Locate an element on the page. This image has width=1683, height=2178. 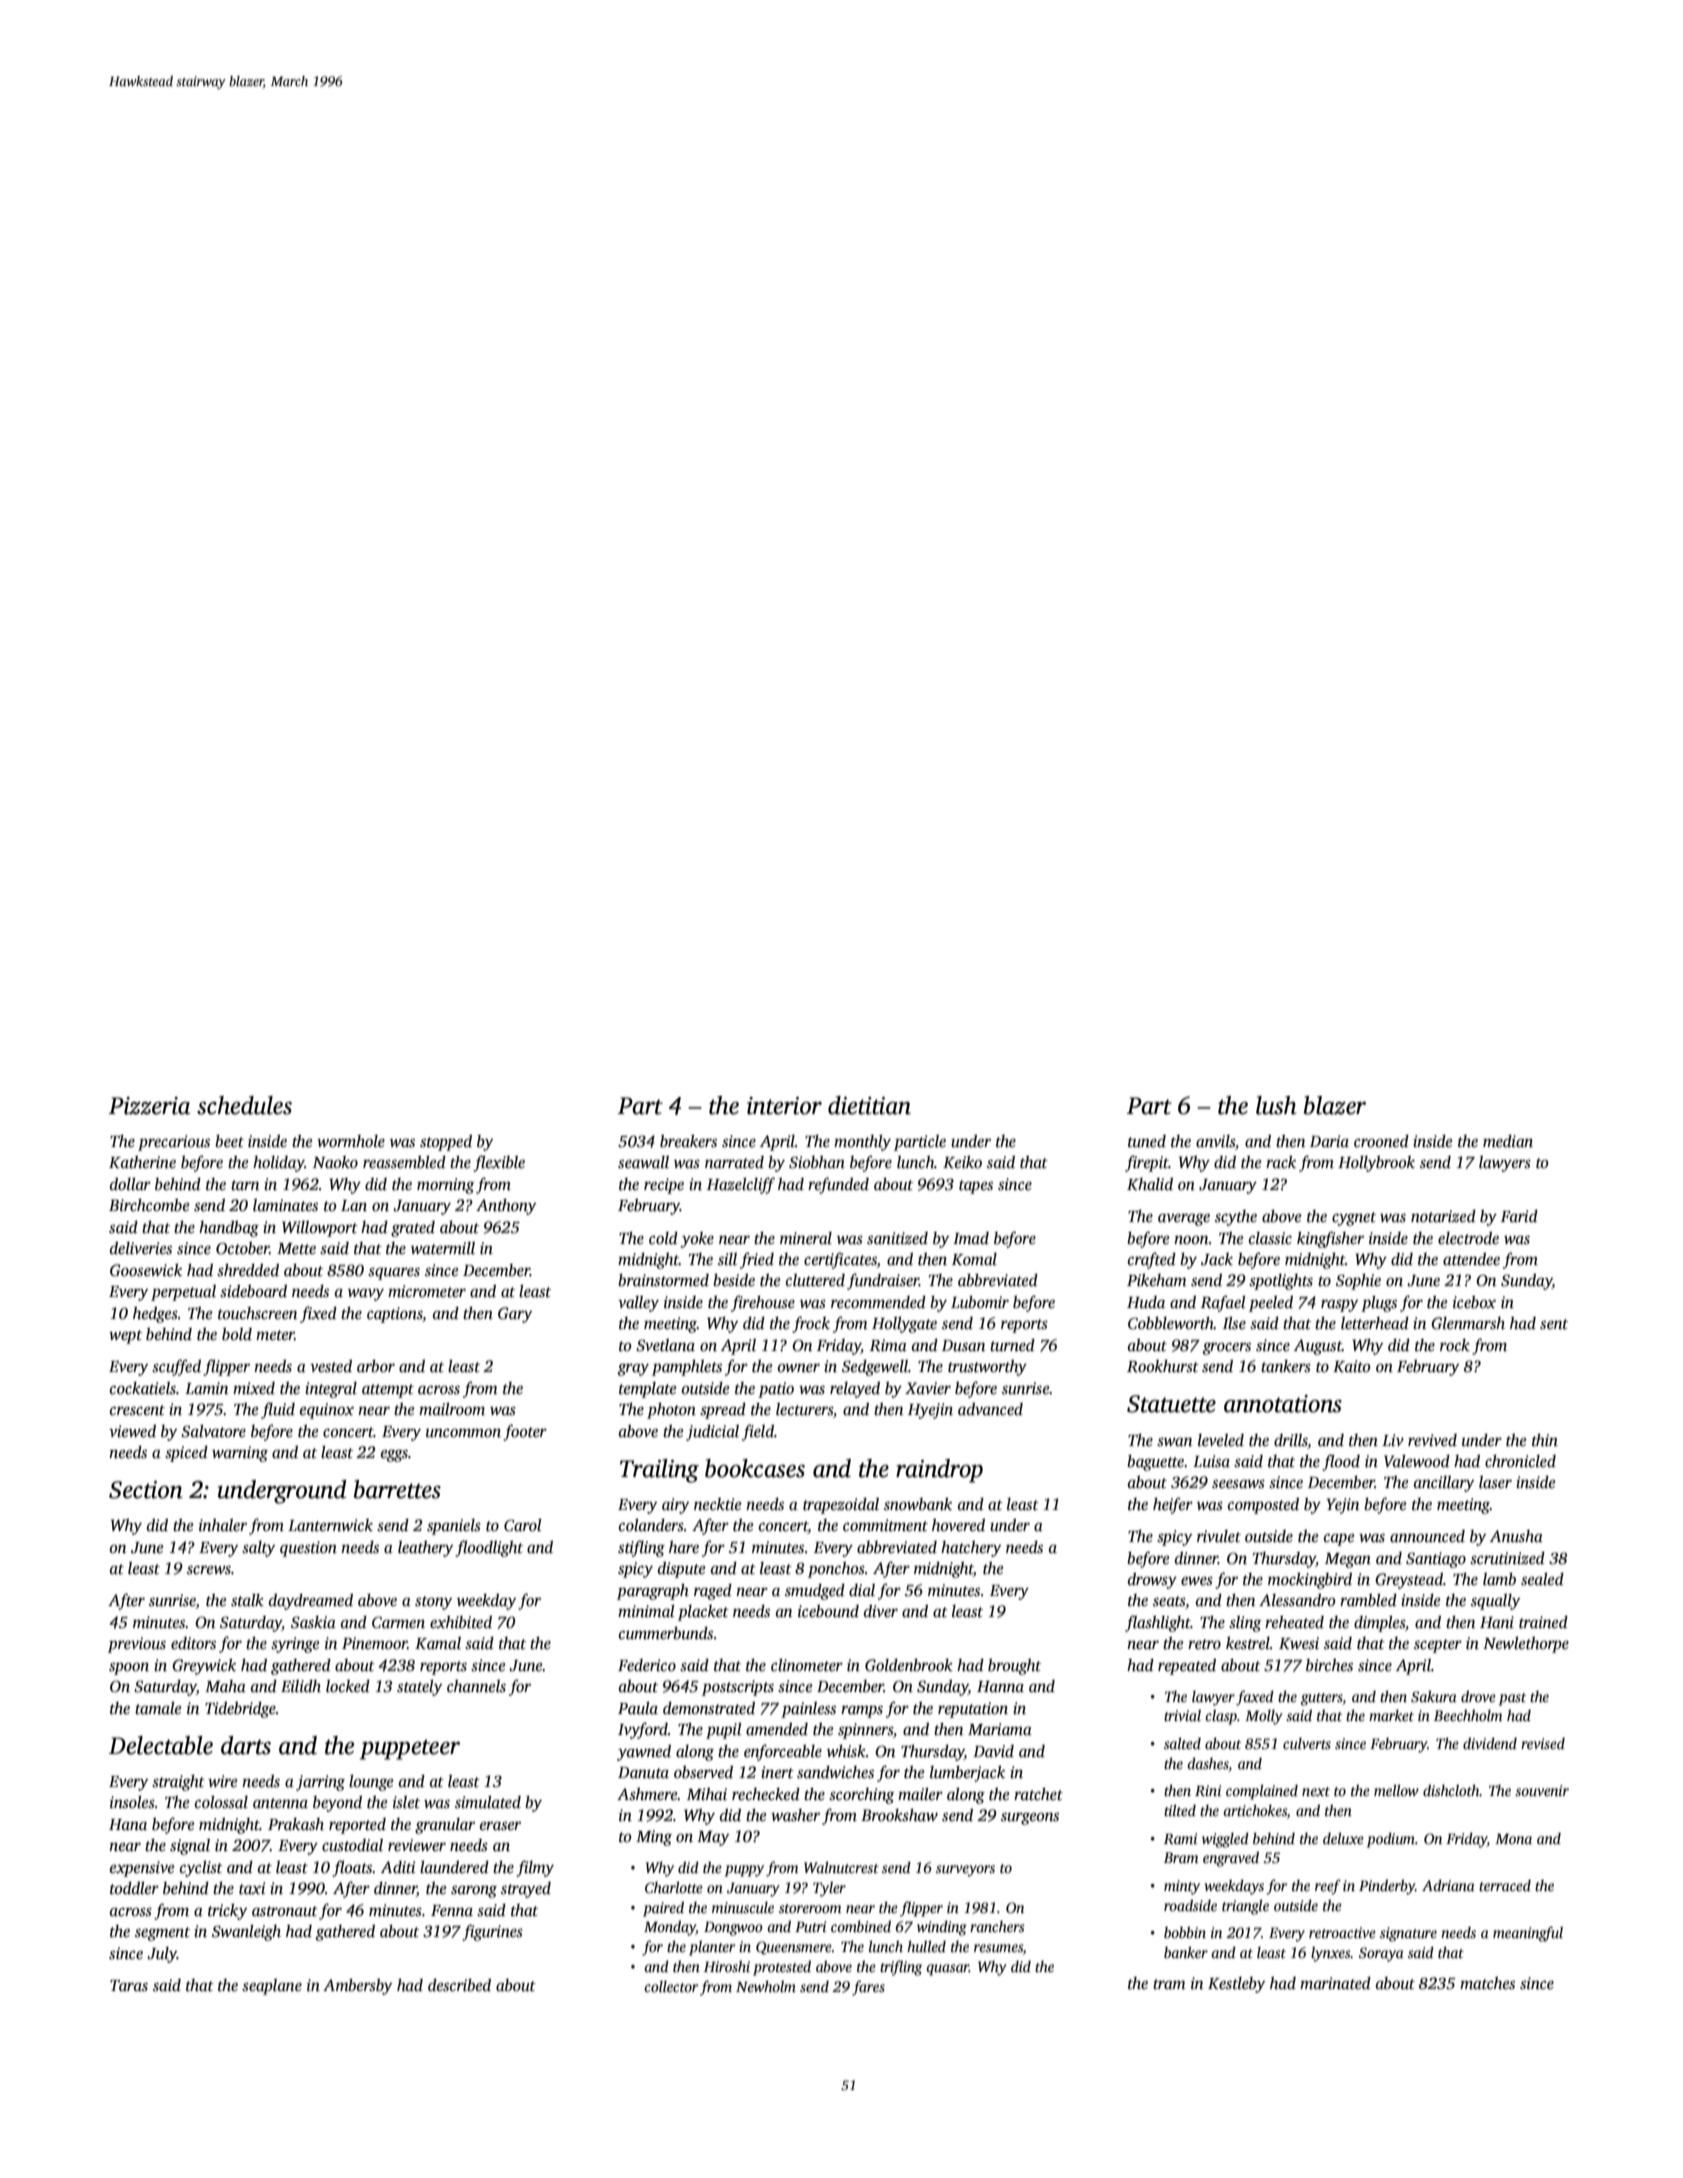
cummerbunds is located at coordinates (666, 1633).
